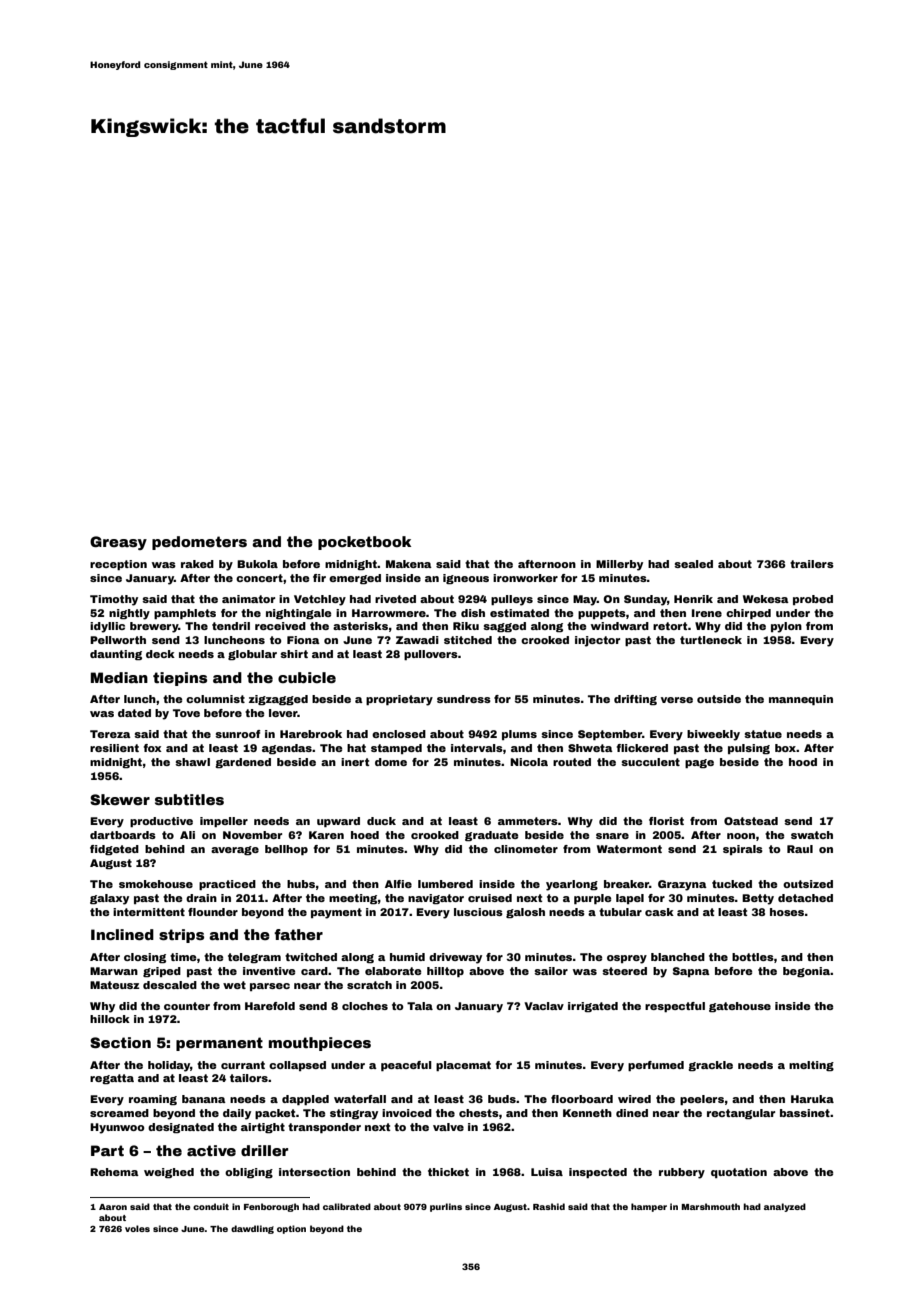 The height and width of the document is (1308, 924). Describe the element at coordinates (803, 762) in the document. I see `hood` at that location.
